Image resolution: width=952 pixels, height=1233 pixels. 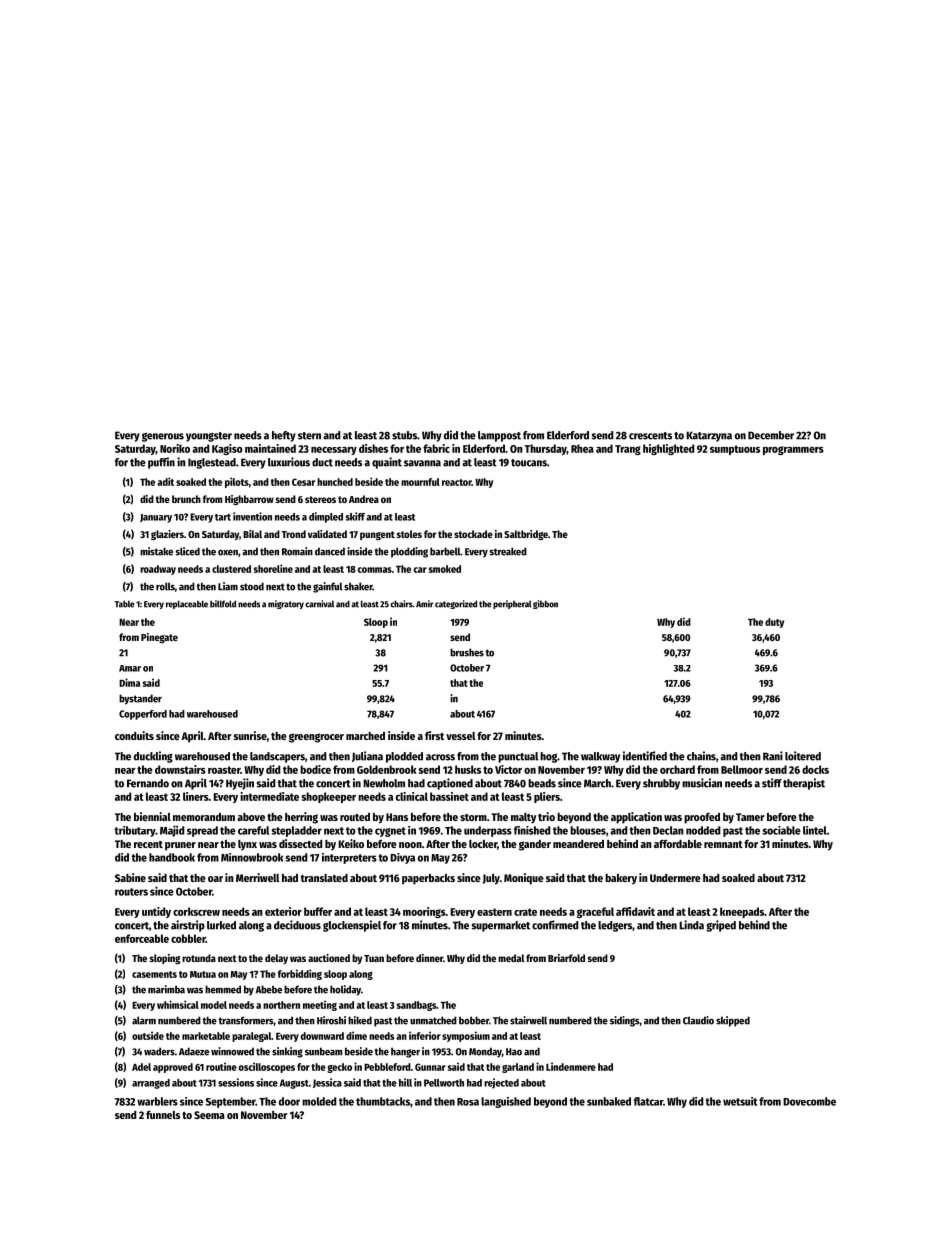 I want to click on skiff, so click(x=355, y=516).
